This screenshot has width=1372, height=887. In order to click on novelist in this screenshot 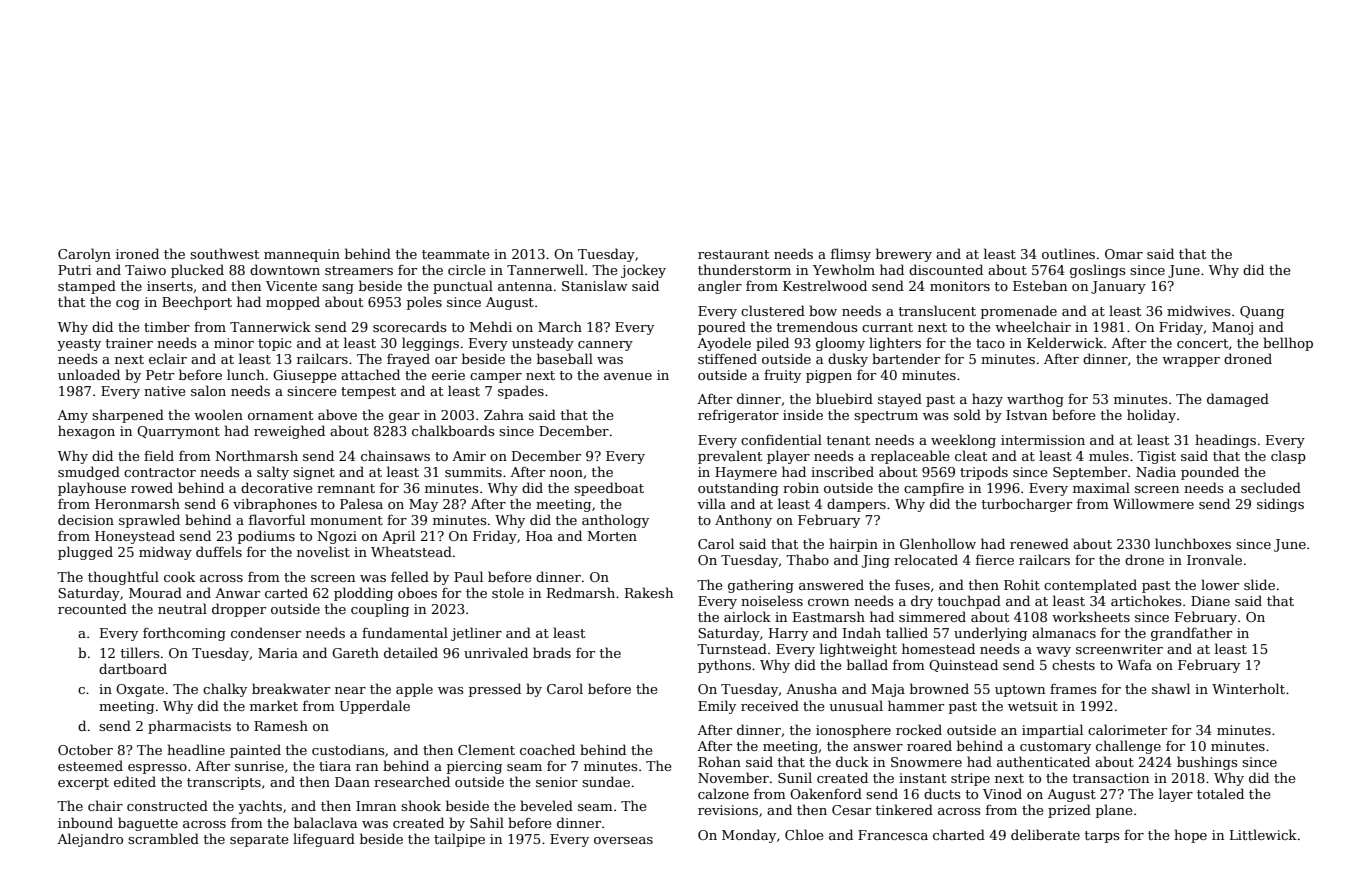, I will do `click(323, 551)`.
